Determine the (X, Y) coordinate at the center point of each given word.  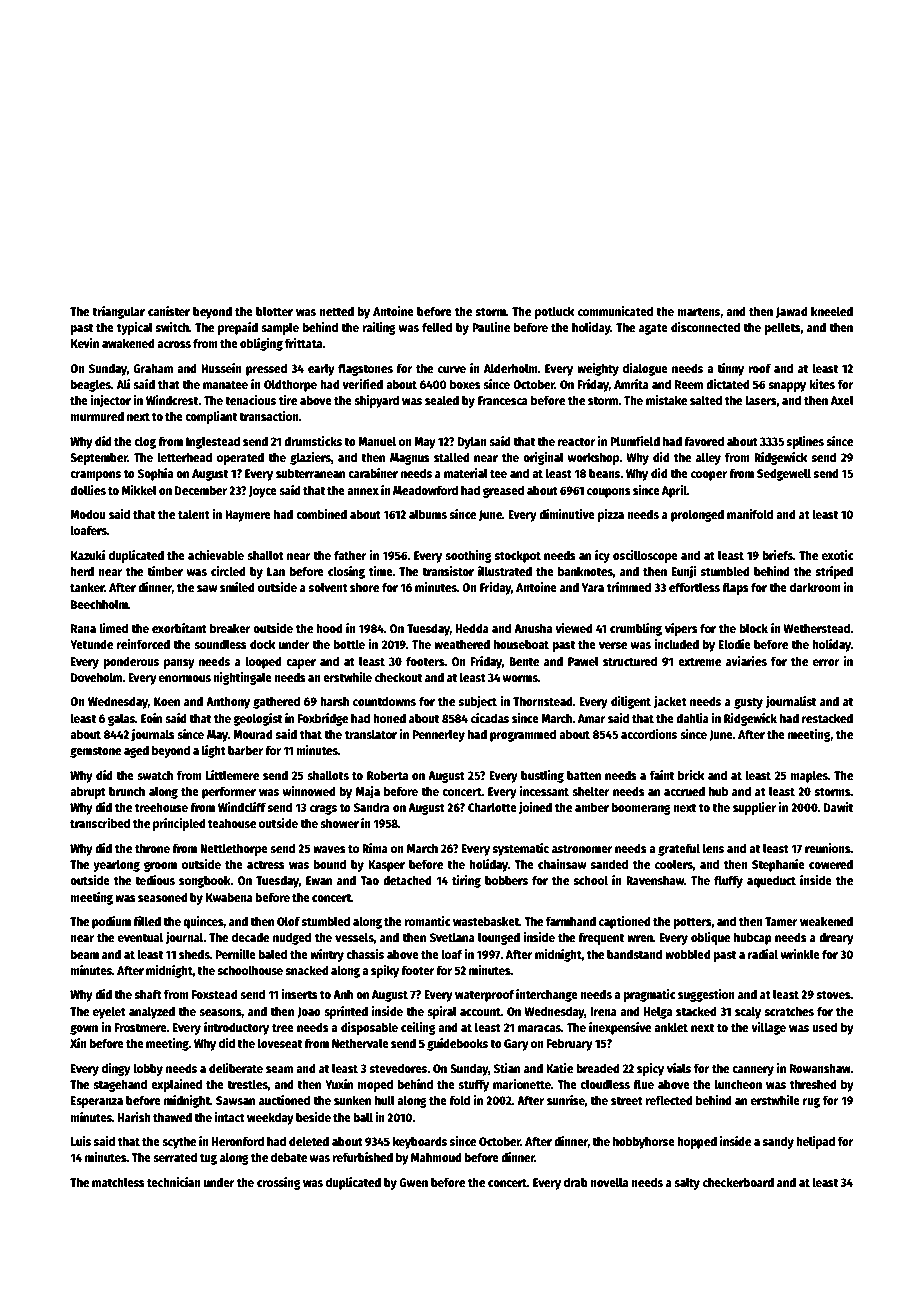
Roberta (387, 775)
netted (337, 311)
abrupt (88, 792)
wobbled (688, 954)
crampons (95, 476)
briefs (778, 555)
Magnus (410, 459)
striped (834, 572)
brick (691, 775)
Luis (81, 1141)
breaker (230, 628)
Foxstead (215, 994)
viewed (574, 628)
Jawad (792, 312)
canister (169, 311)
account (480, 1012)
